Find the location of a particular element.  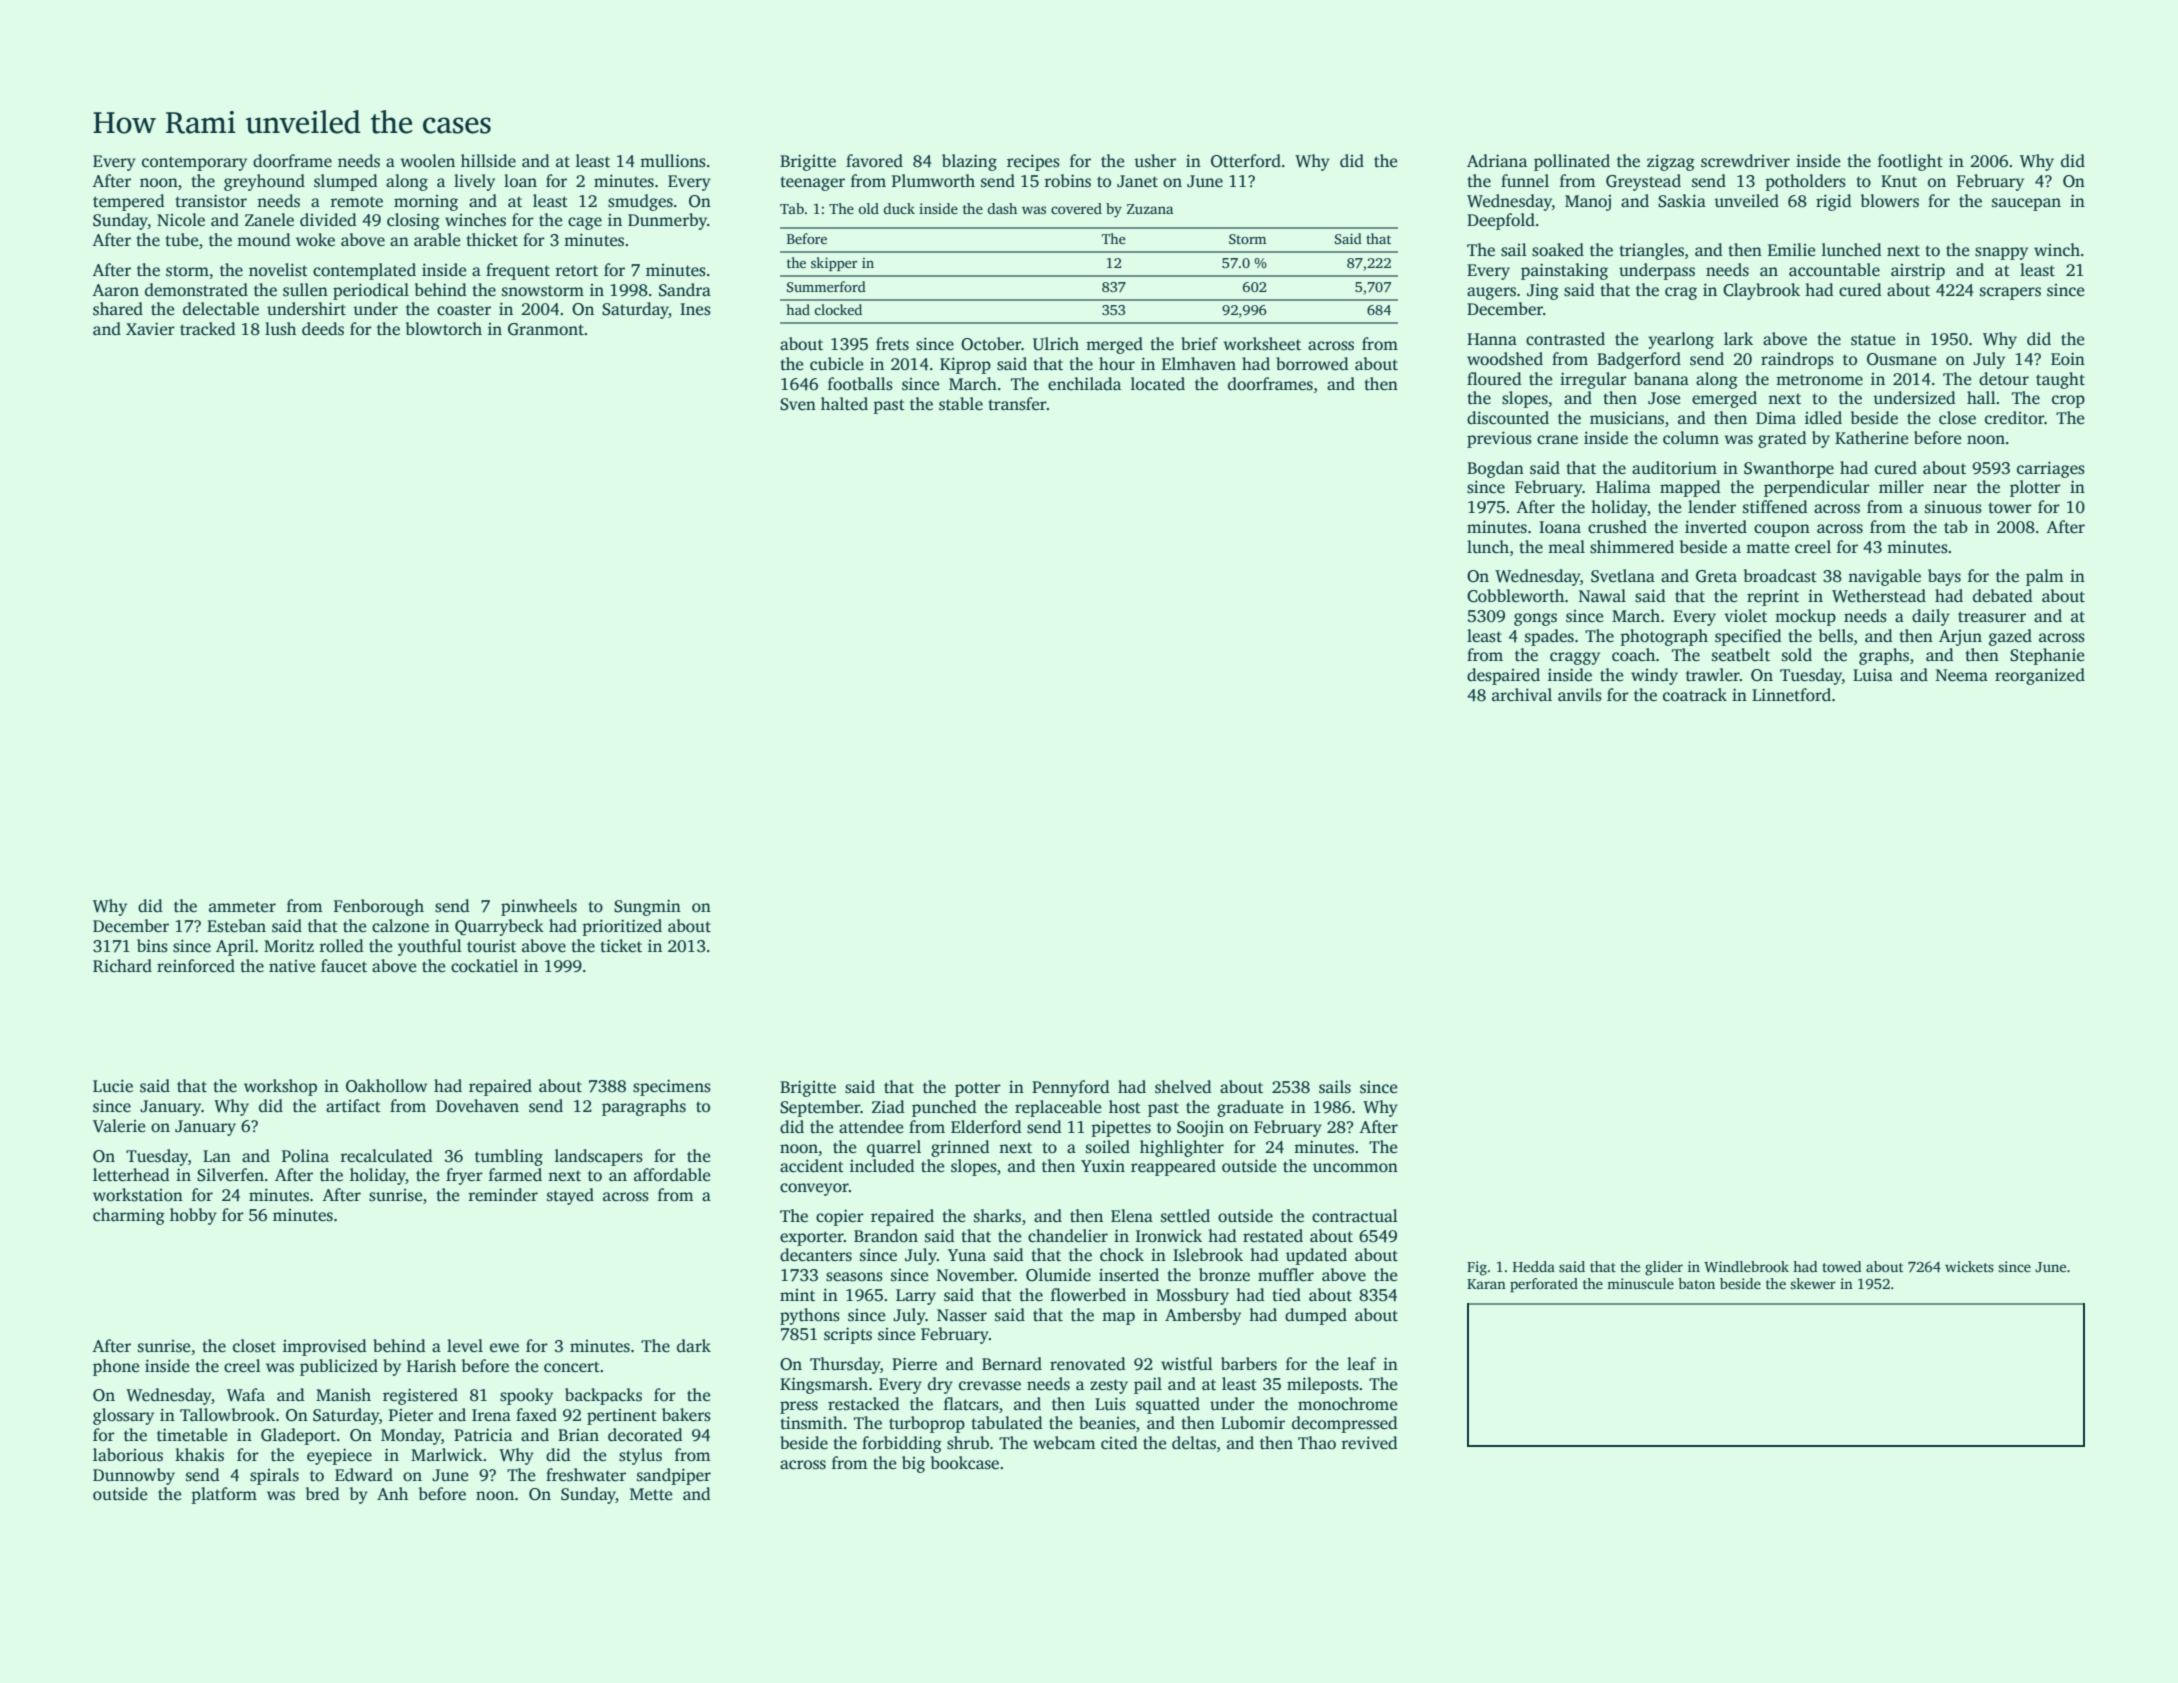

Otterford is located at coordinates (1246, 161).
